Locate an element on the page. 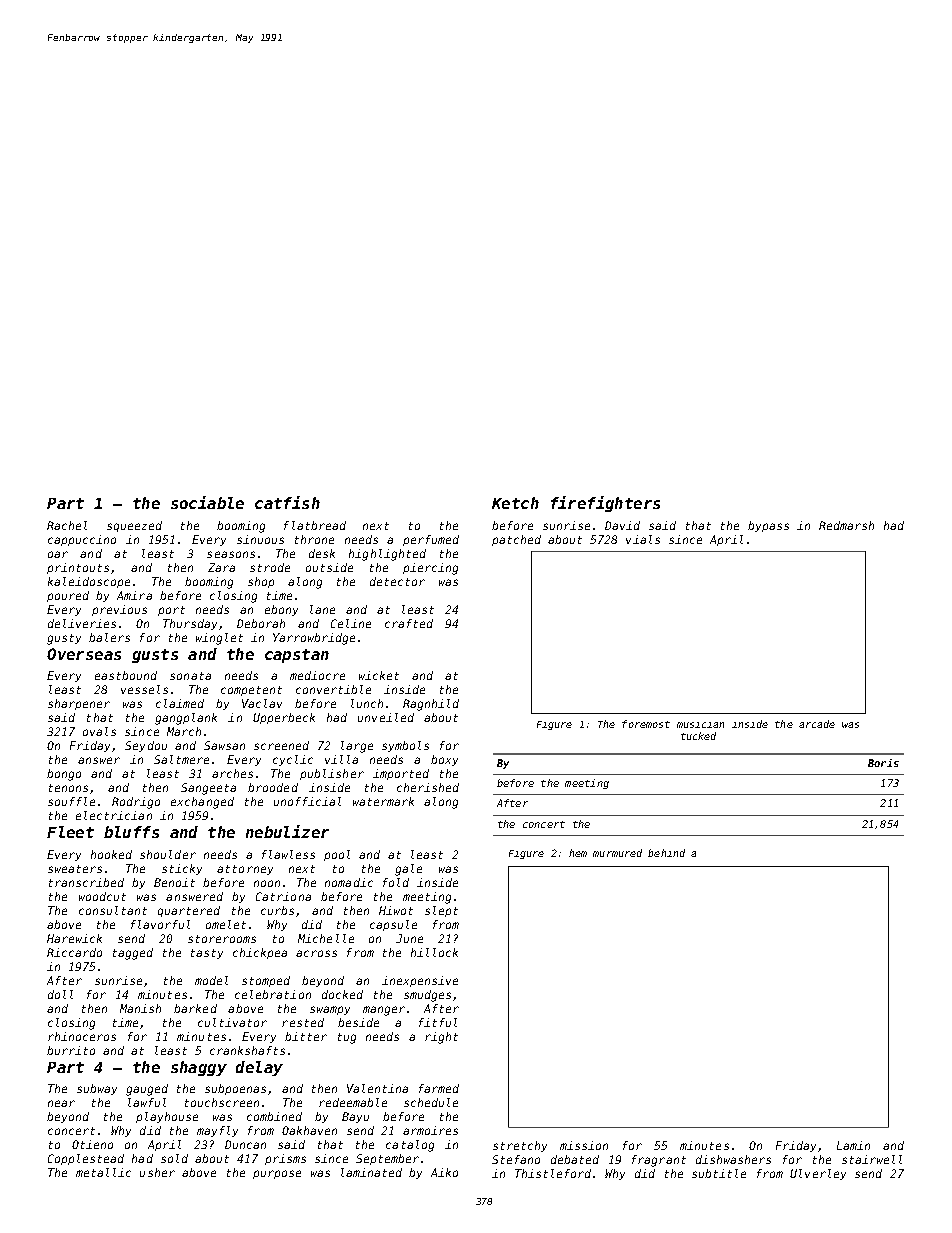 This page has height=1233, width=952. fragrant is located at coordinates (659, 1161).
